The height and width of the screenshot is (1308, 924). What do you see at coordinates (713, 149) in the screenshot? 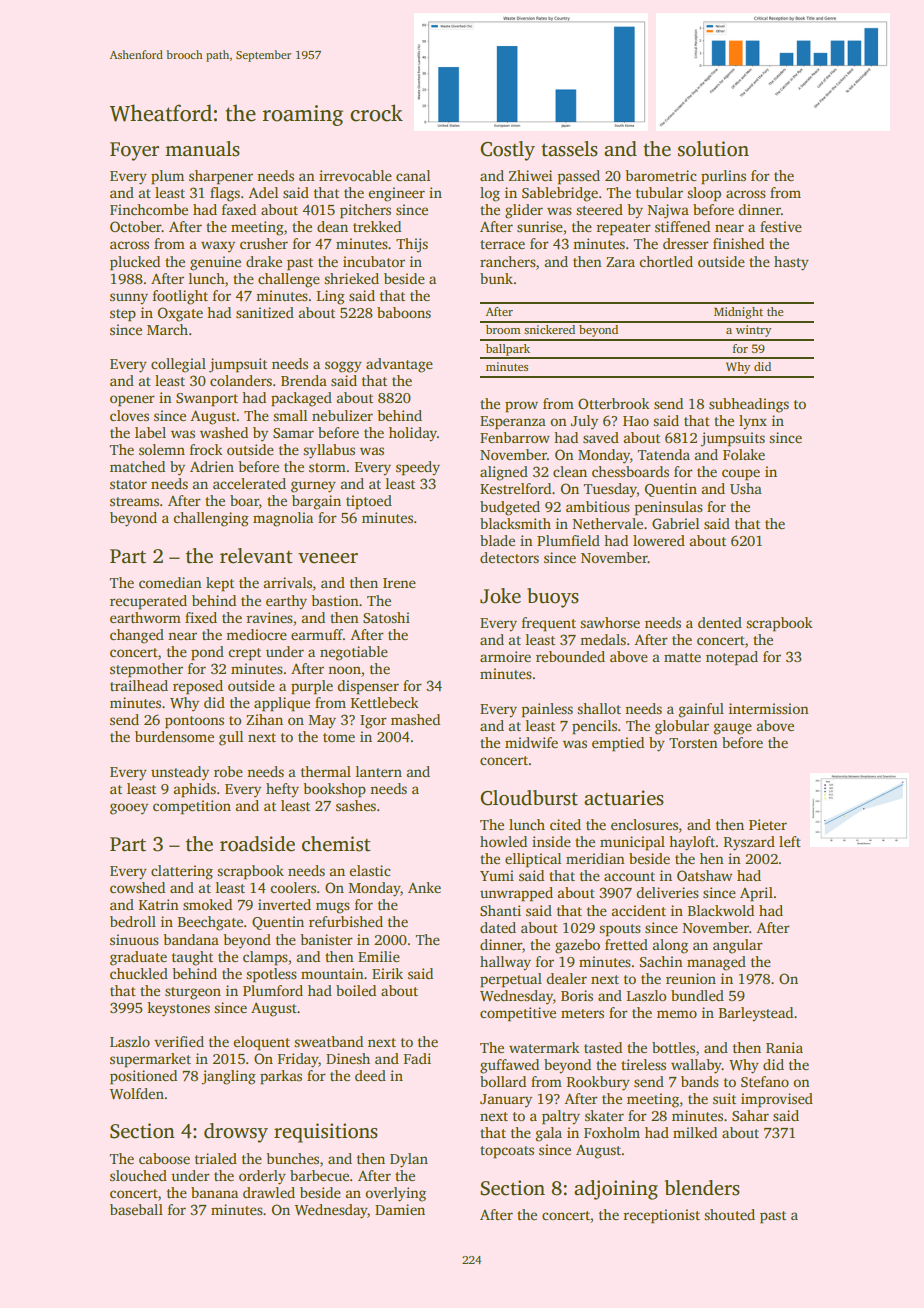
I see `solution` at bounding box center [713, 149].
